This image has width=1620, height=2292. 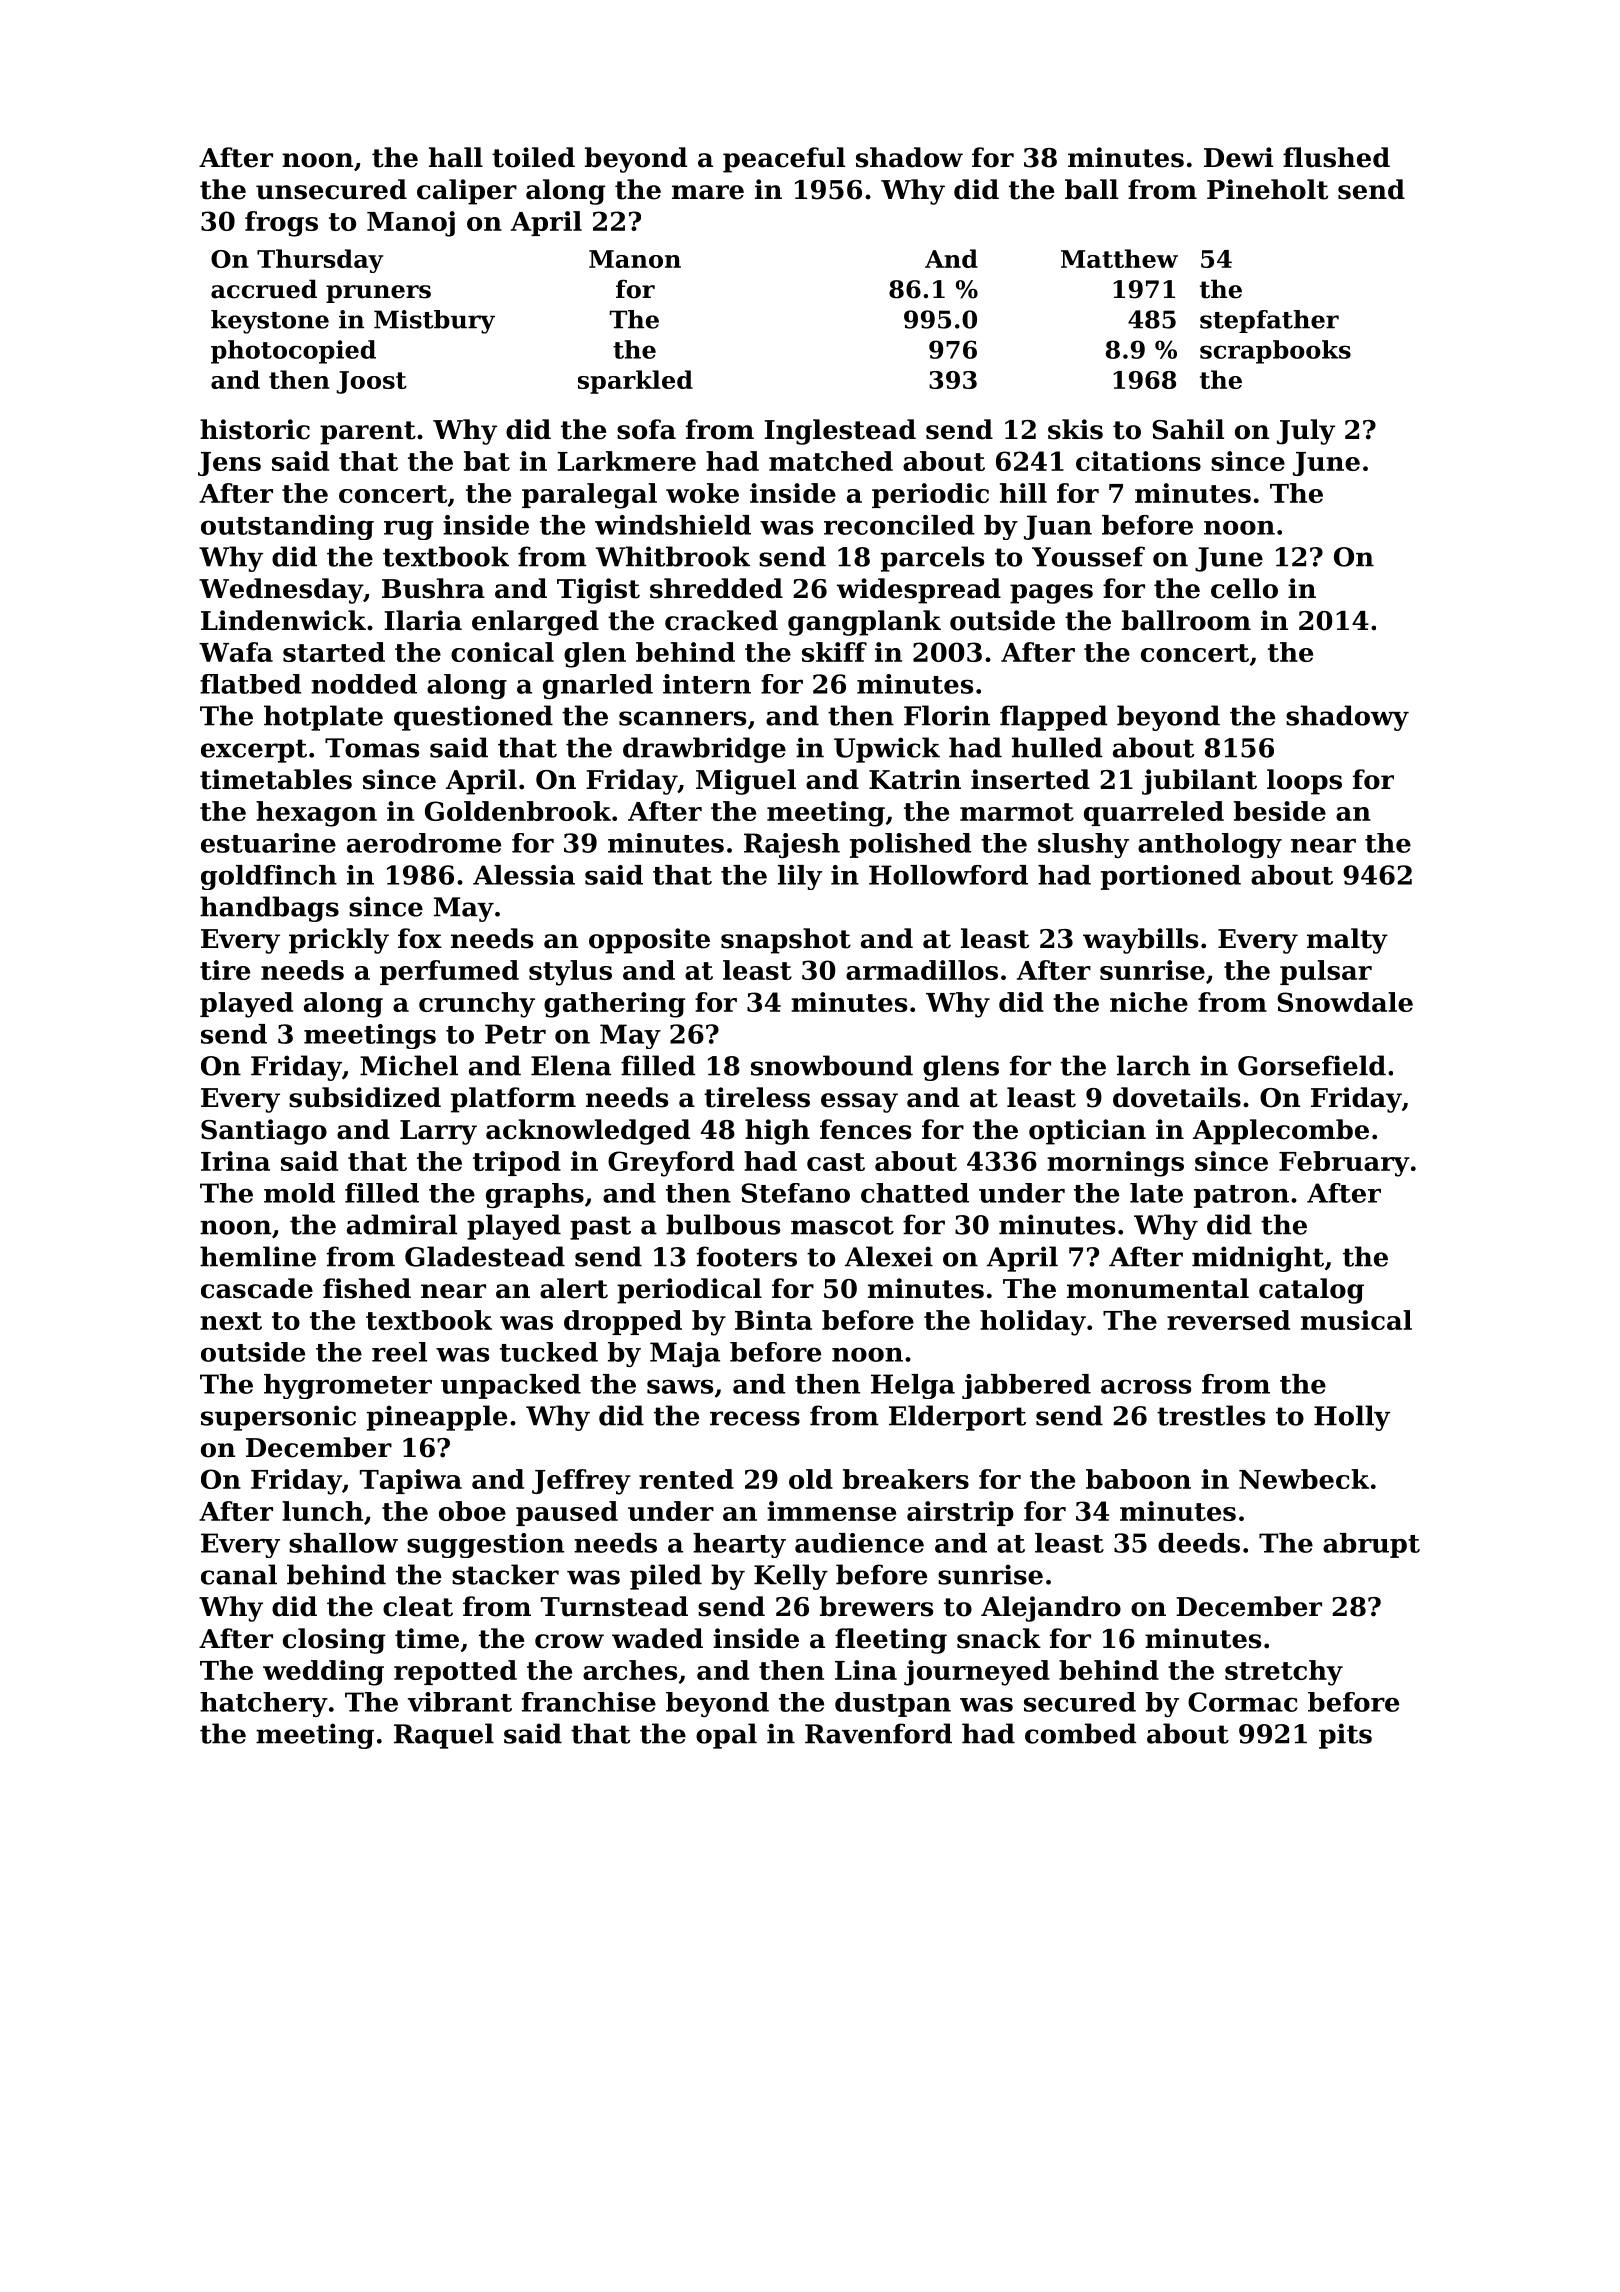 What do you see at coordinates (258, 1256) in the image?
I see `hemline` at bounding box center [258, 1256].
